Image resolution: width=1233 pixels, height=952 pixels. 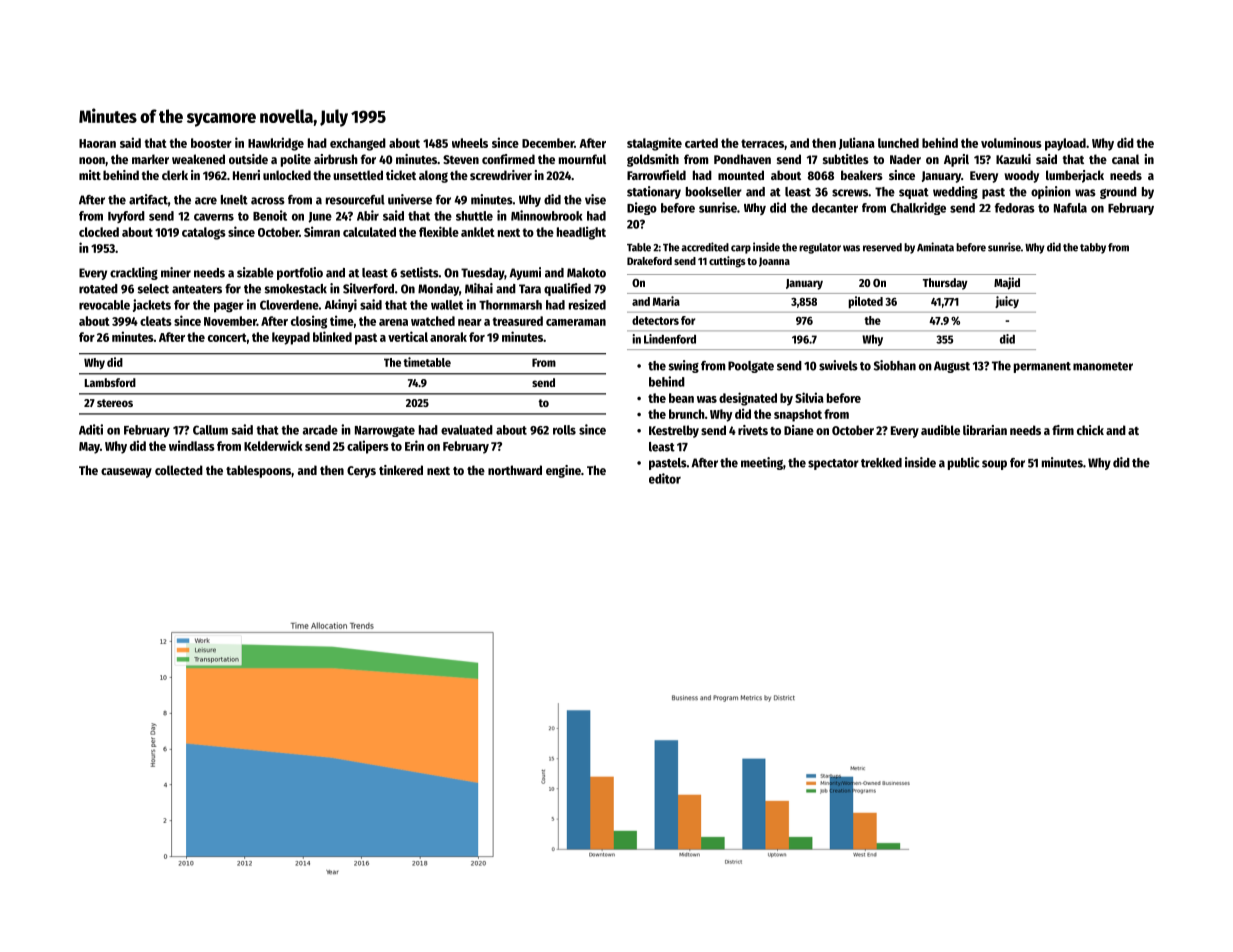 What do you see at coordinates (701, 143) in the page?
I see `carted` at bounding box center [701, 143].
